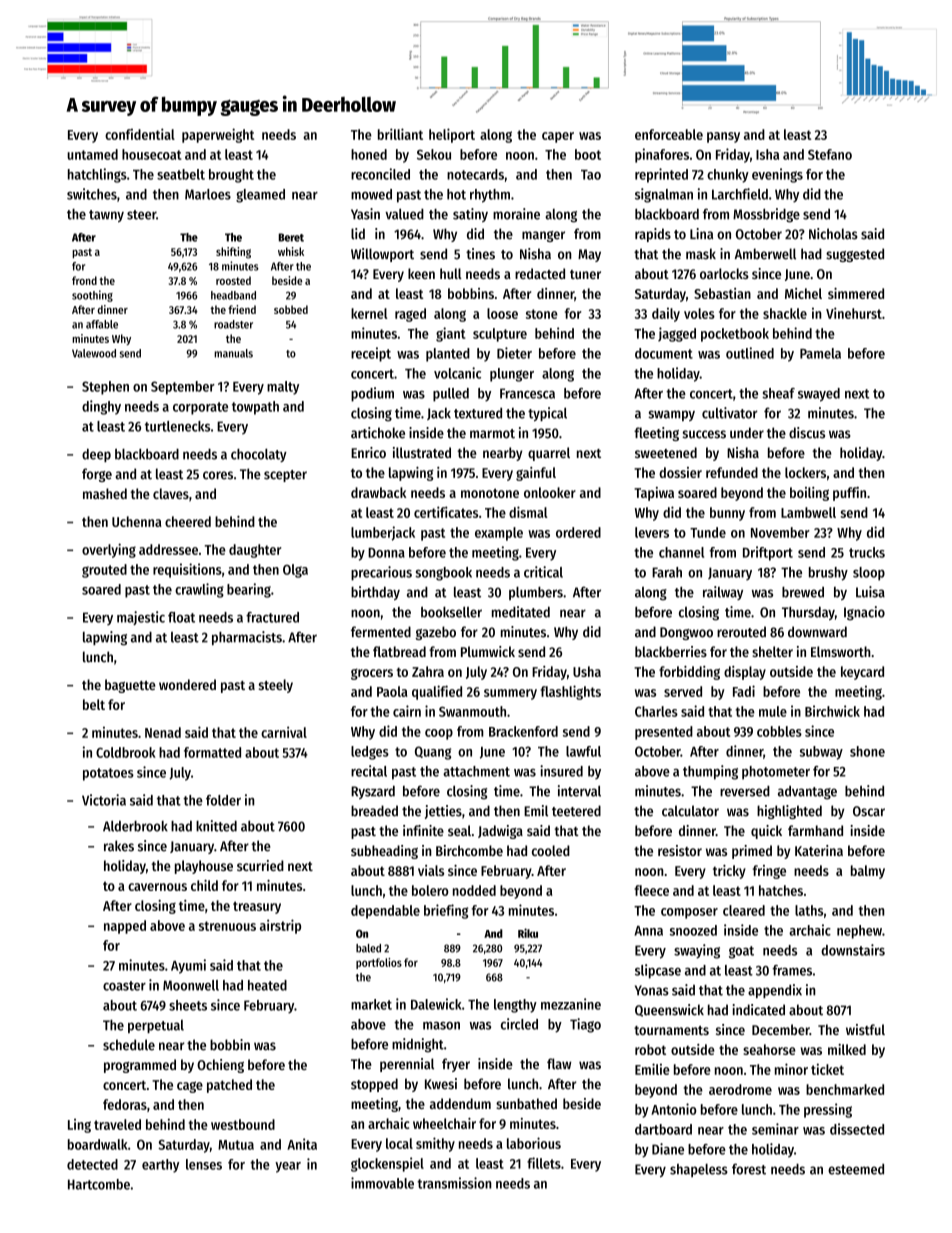 This image has width=952, height=1233. Describe the element at coordinates (385, 912) in the image. I see `dependable` at that location.
